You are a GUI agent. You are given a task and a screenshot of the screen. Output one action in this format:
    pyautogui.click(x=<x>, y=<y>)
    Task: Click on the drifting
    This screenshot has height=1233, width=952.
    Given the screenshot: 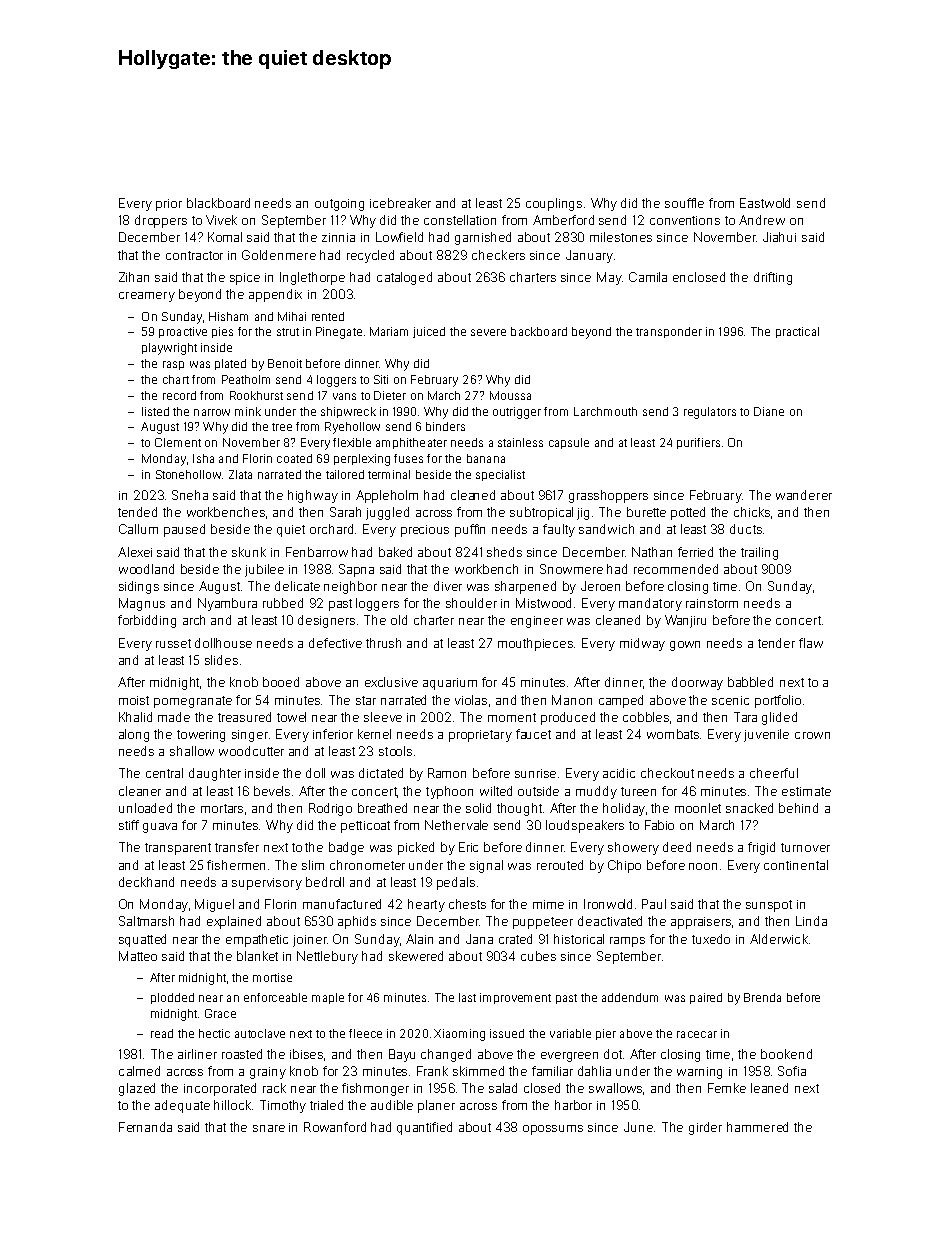 What is the action you would take?
    pyautogui.click(x=773, y=278)
